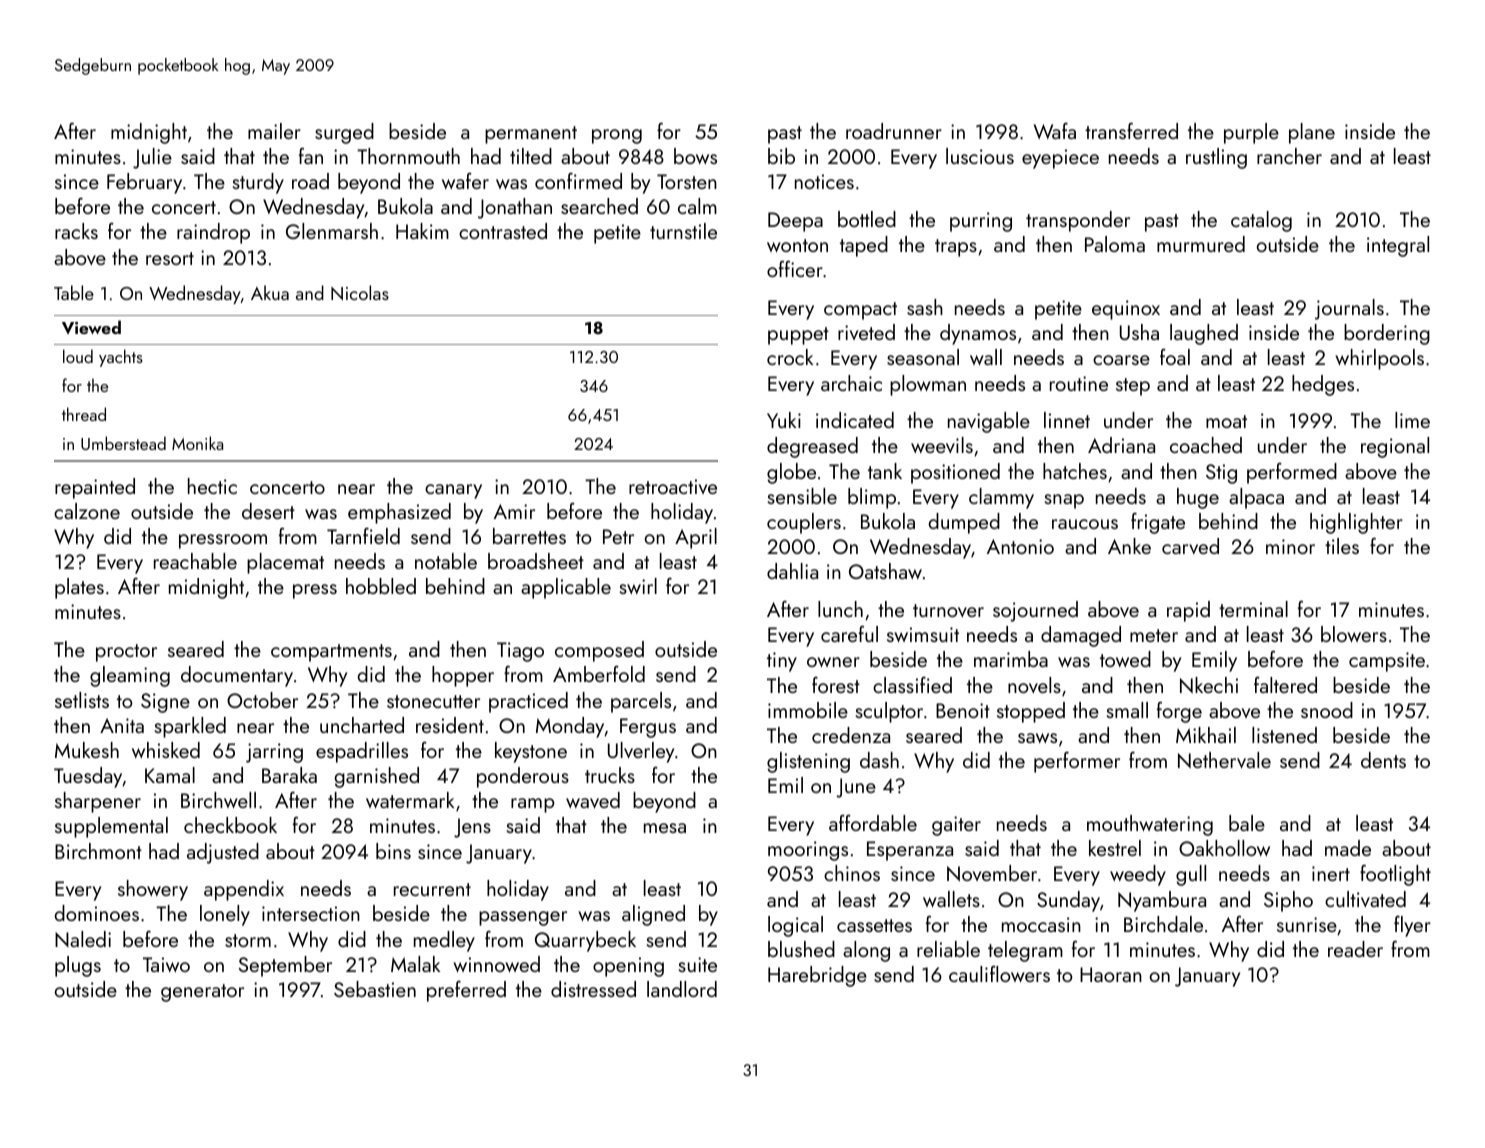  What do you see at coordinates (1312, 133) in the document?
I see `plane` at bounding box center [1312, 133].
